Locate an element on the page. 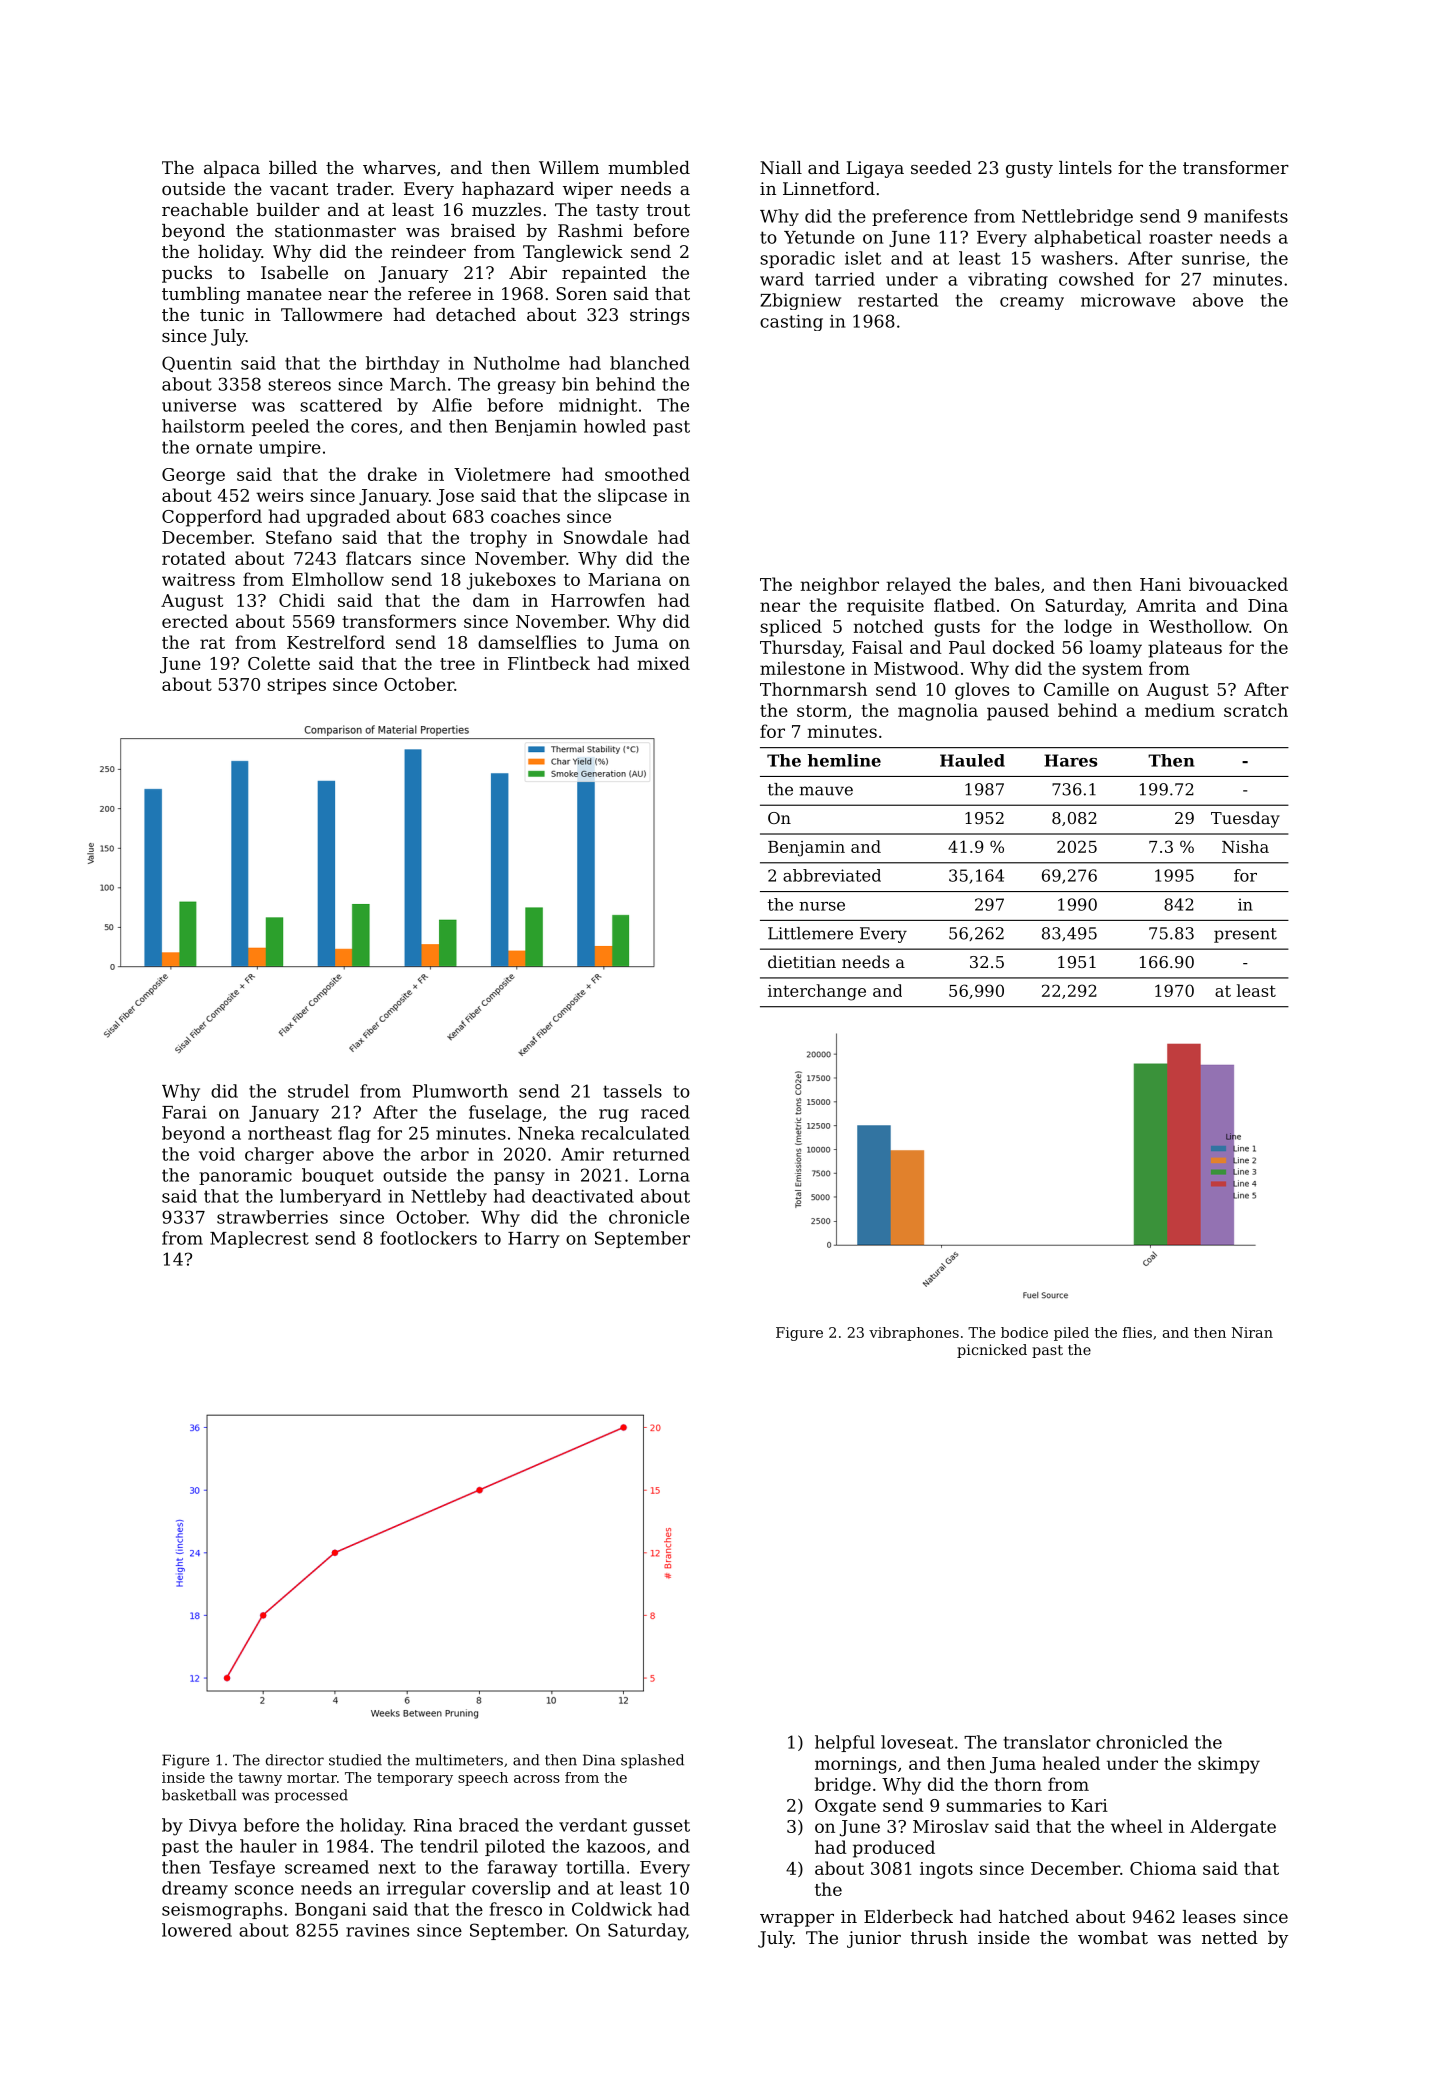 This document has width=1450, height=2100. Lorna is located at coordinates (664, 1175).
